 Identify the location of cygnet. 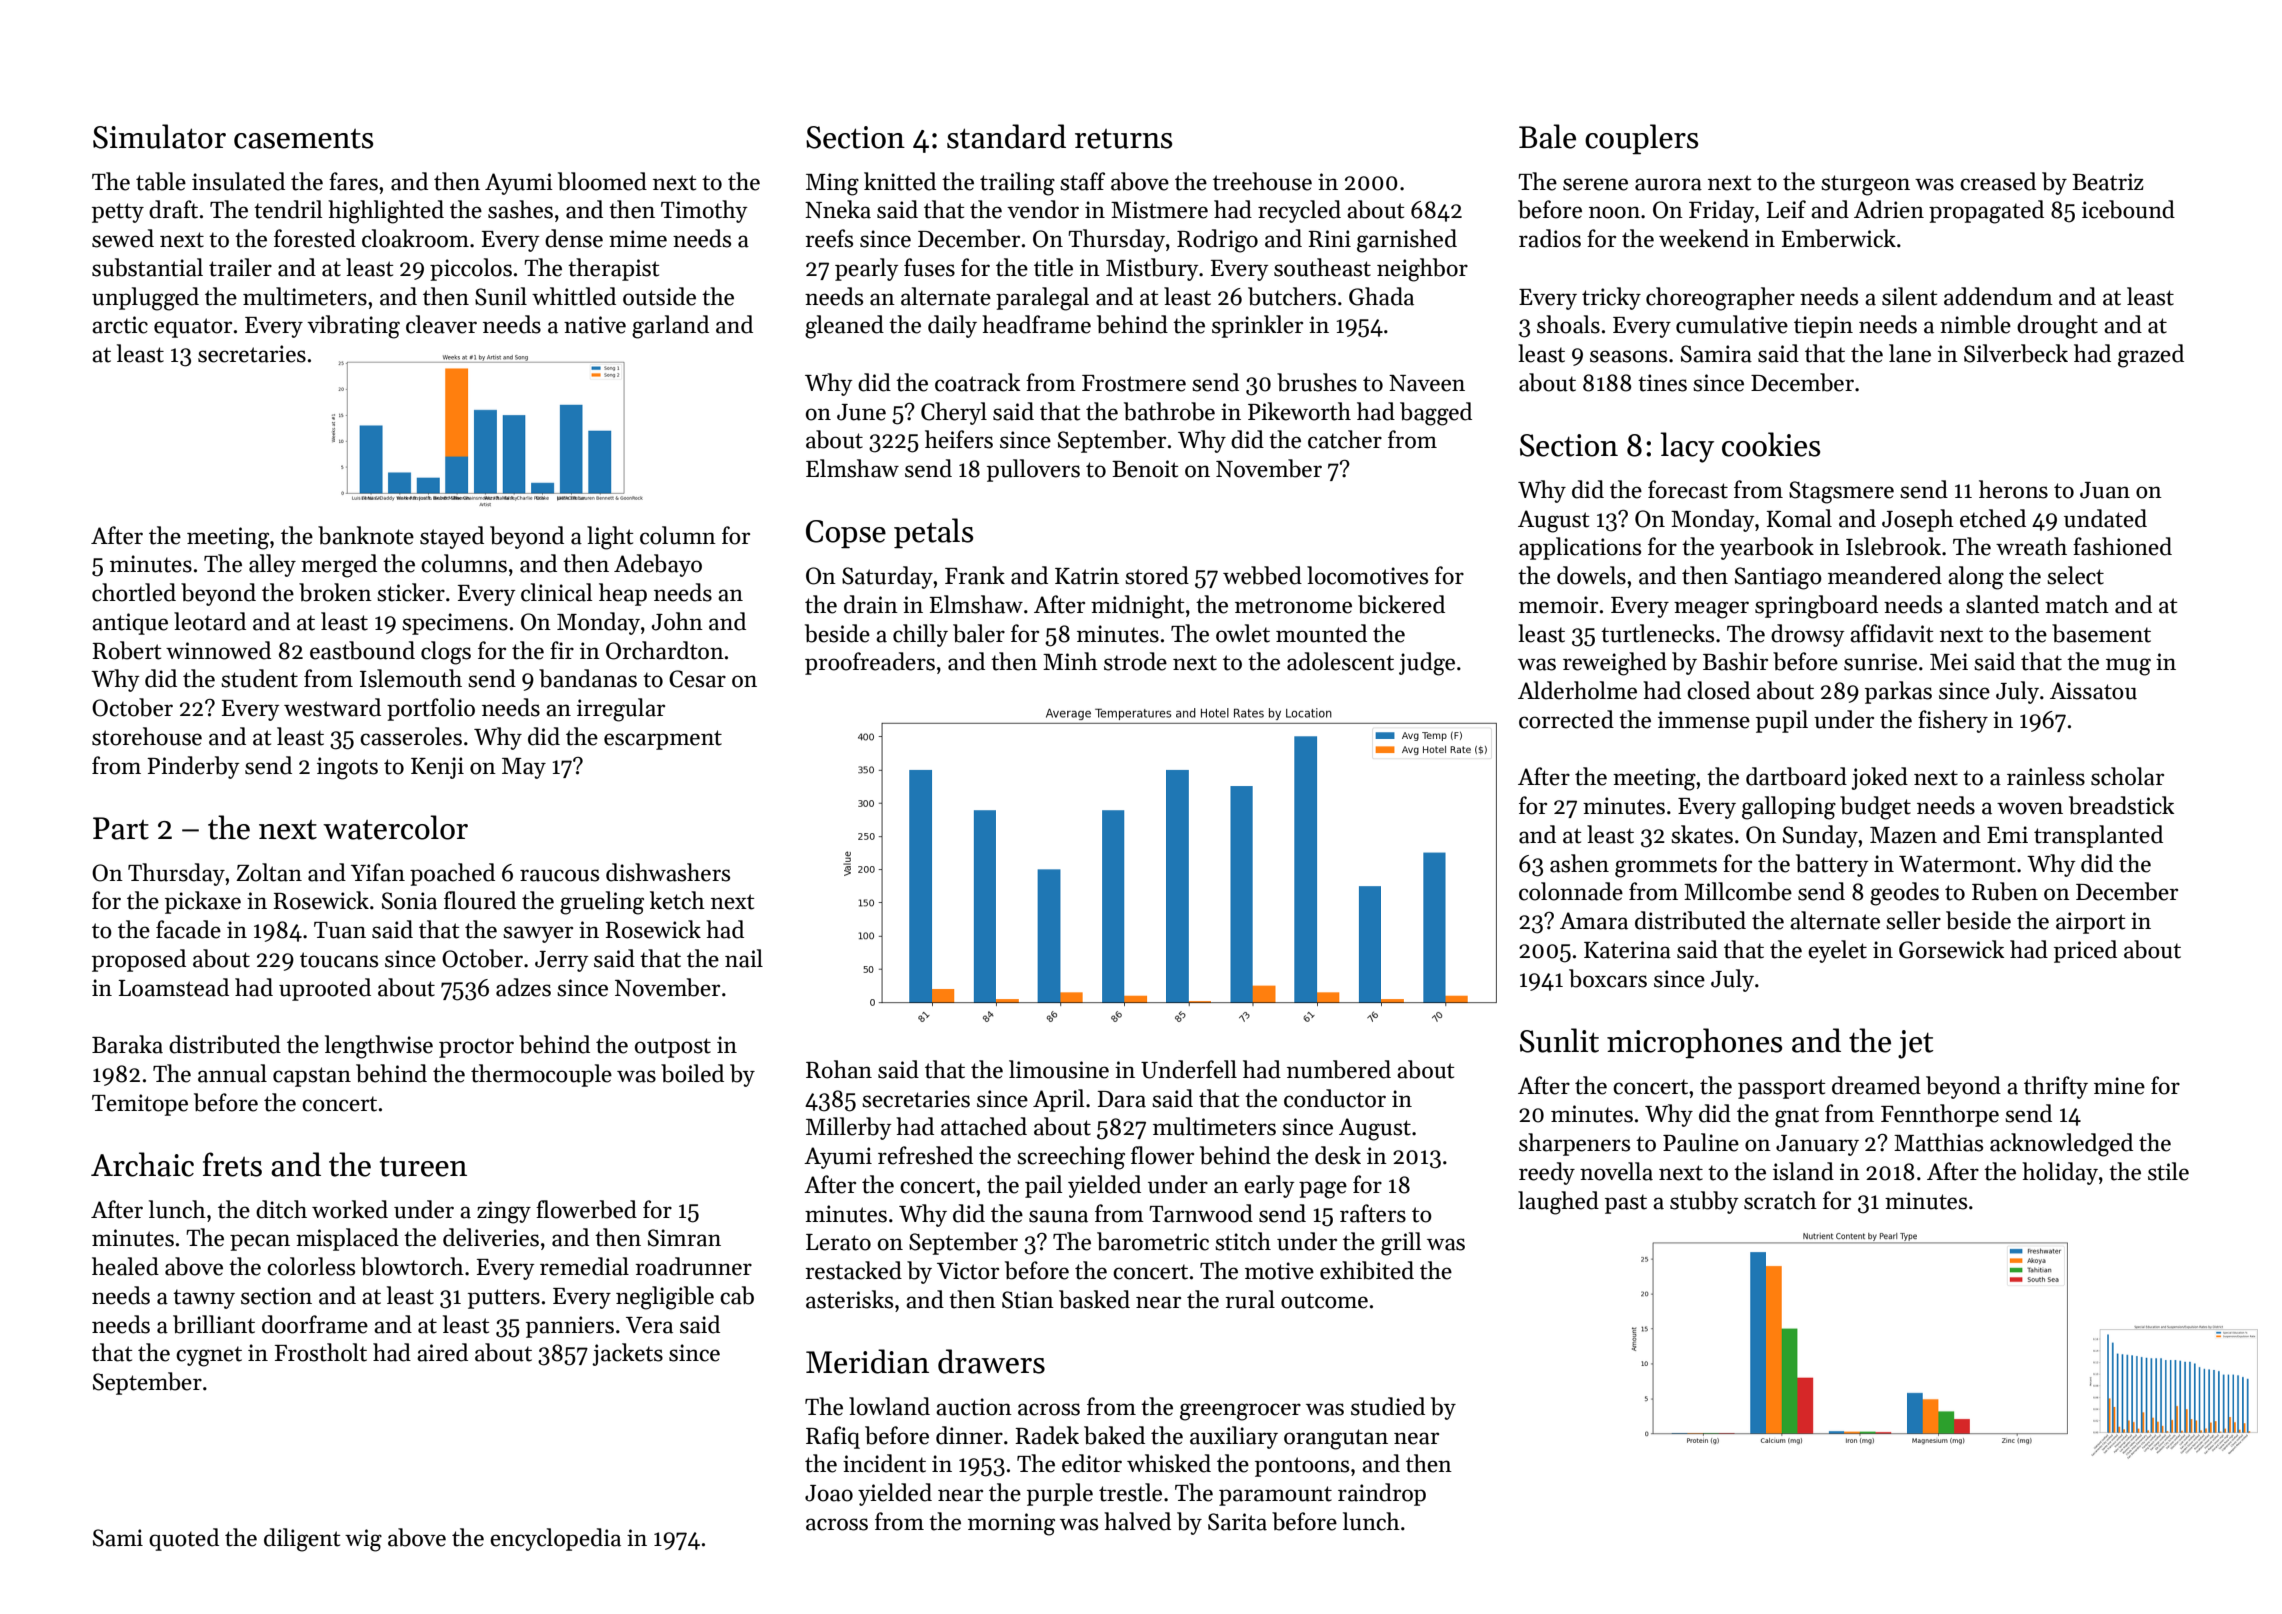
(209, 1356).
